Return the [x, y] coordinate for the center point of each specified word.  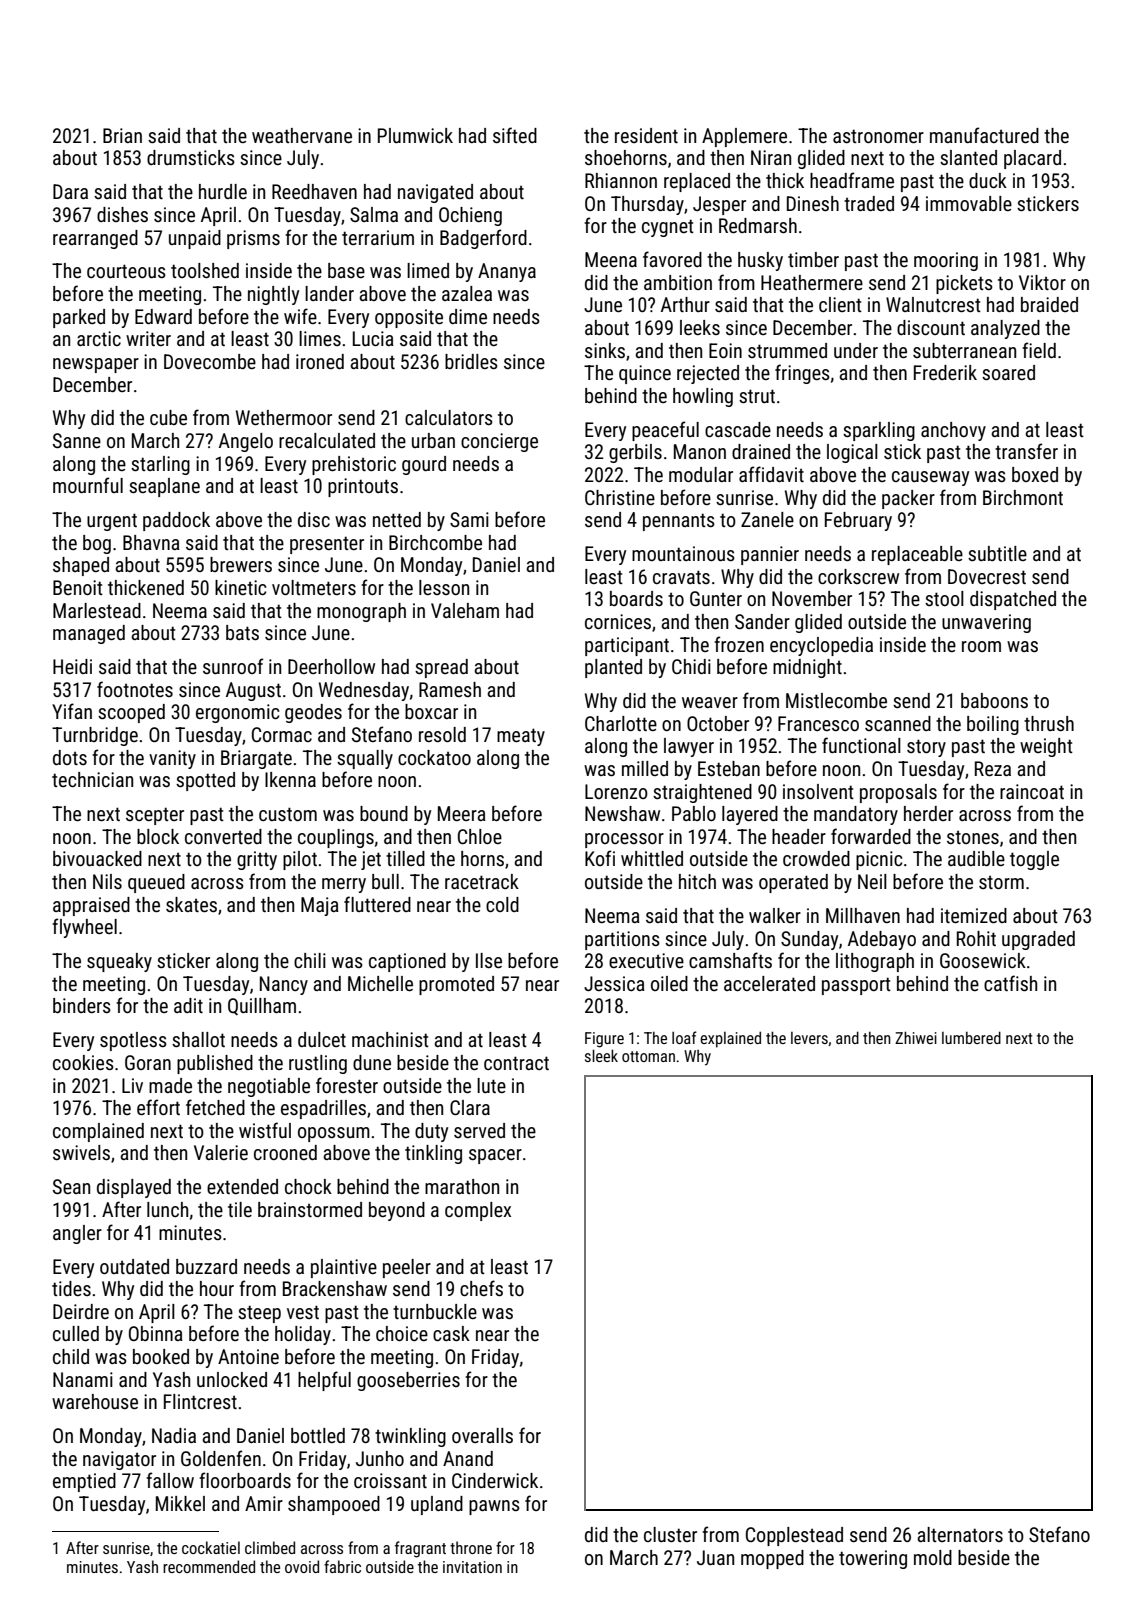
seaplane [164, 487]
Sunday [809, 940]
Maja [320, 906]
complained [98, 1132]
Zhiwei [916, 1037]
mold [933, 1557]
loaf [684, 1037]
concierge [499, 442]
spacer [495, 1156]
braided [1049, 304]
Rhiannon [621, 180]
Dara [70, 191]
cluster [670, 1534]
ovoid [302, 1566]
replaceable [917, 555]
